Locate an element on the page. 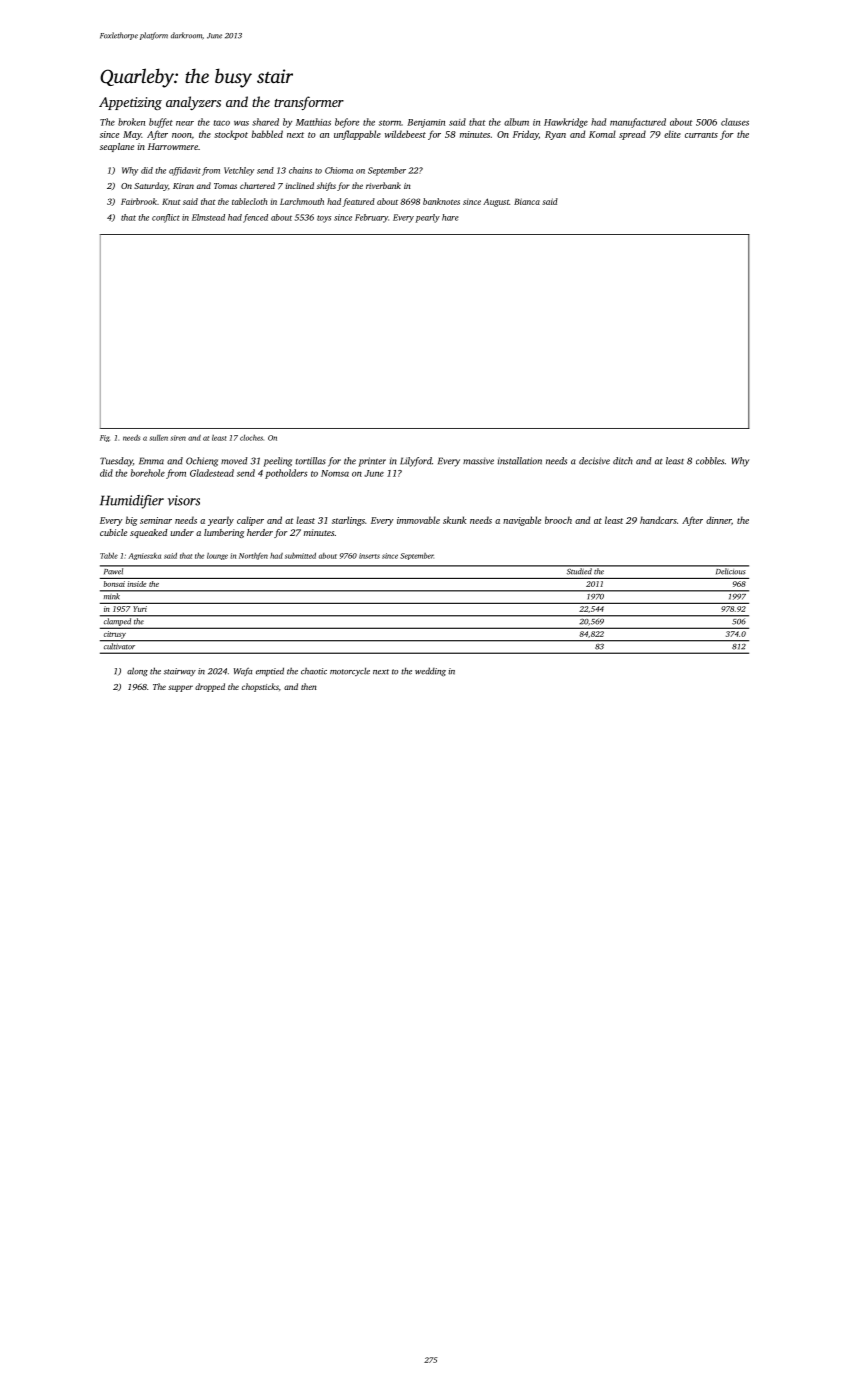  analyzers is located at coordinates (193, 103).
